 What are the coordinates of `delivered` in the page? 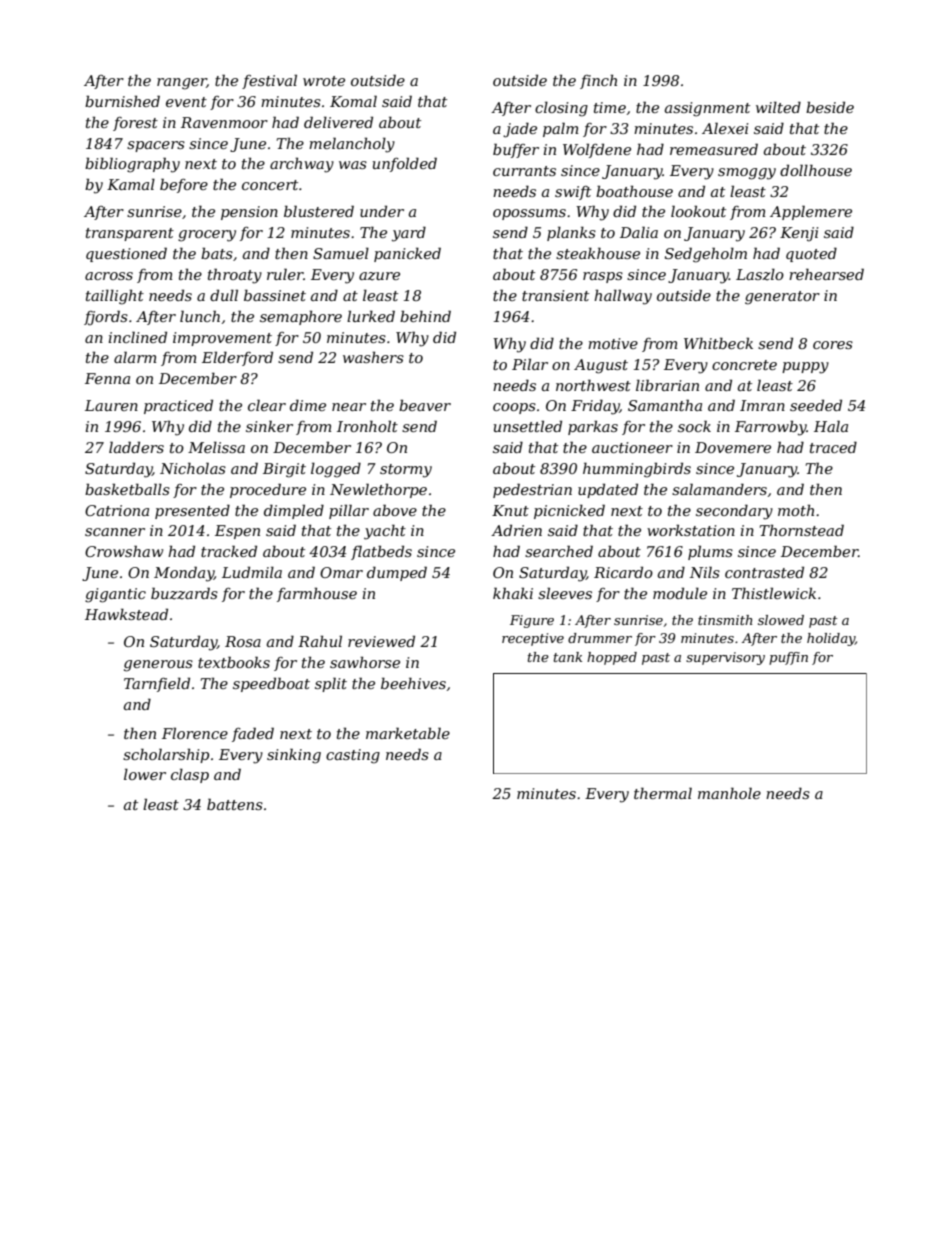 It's located at (338, 122).
